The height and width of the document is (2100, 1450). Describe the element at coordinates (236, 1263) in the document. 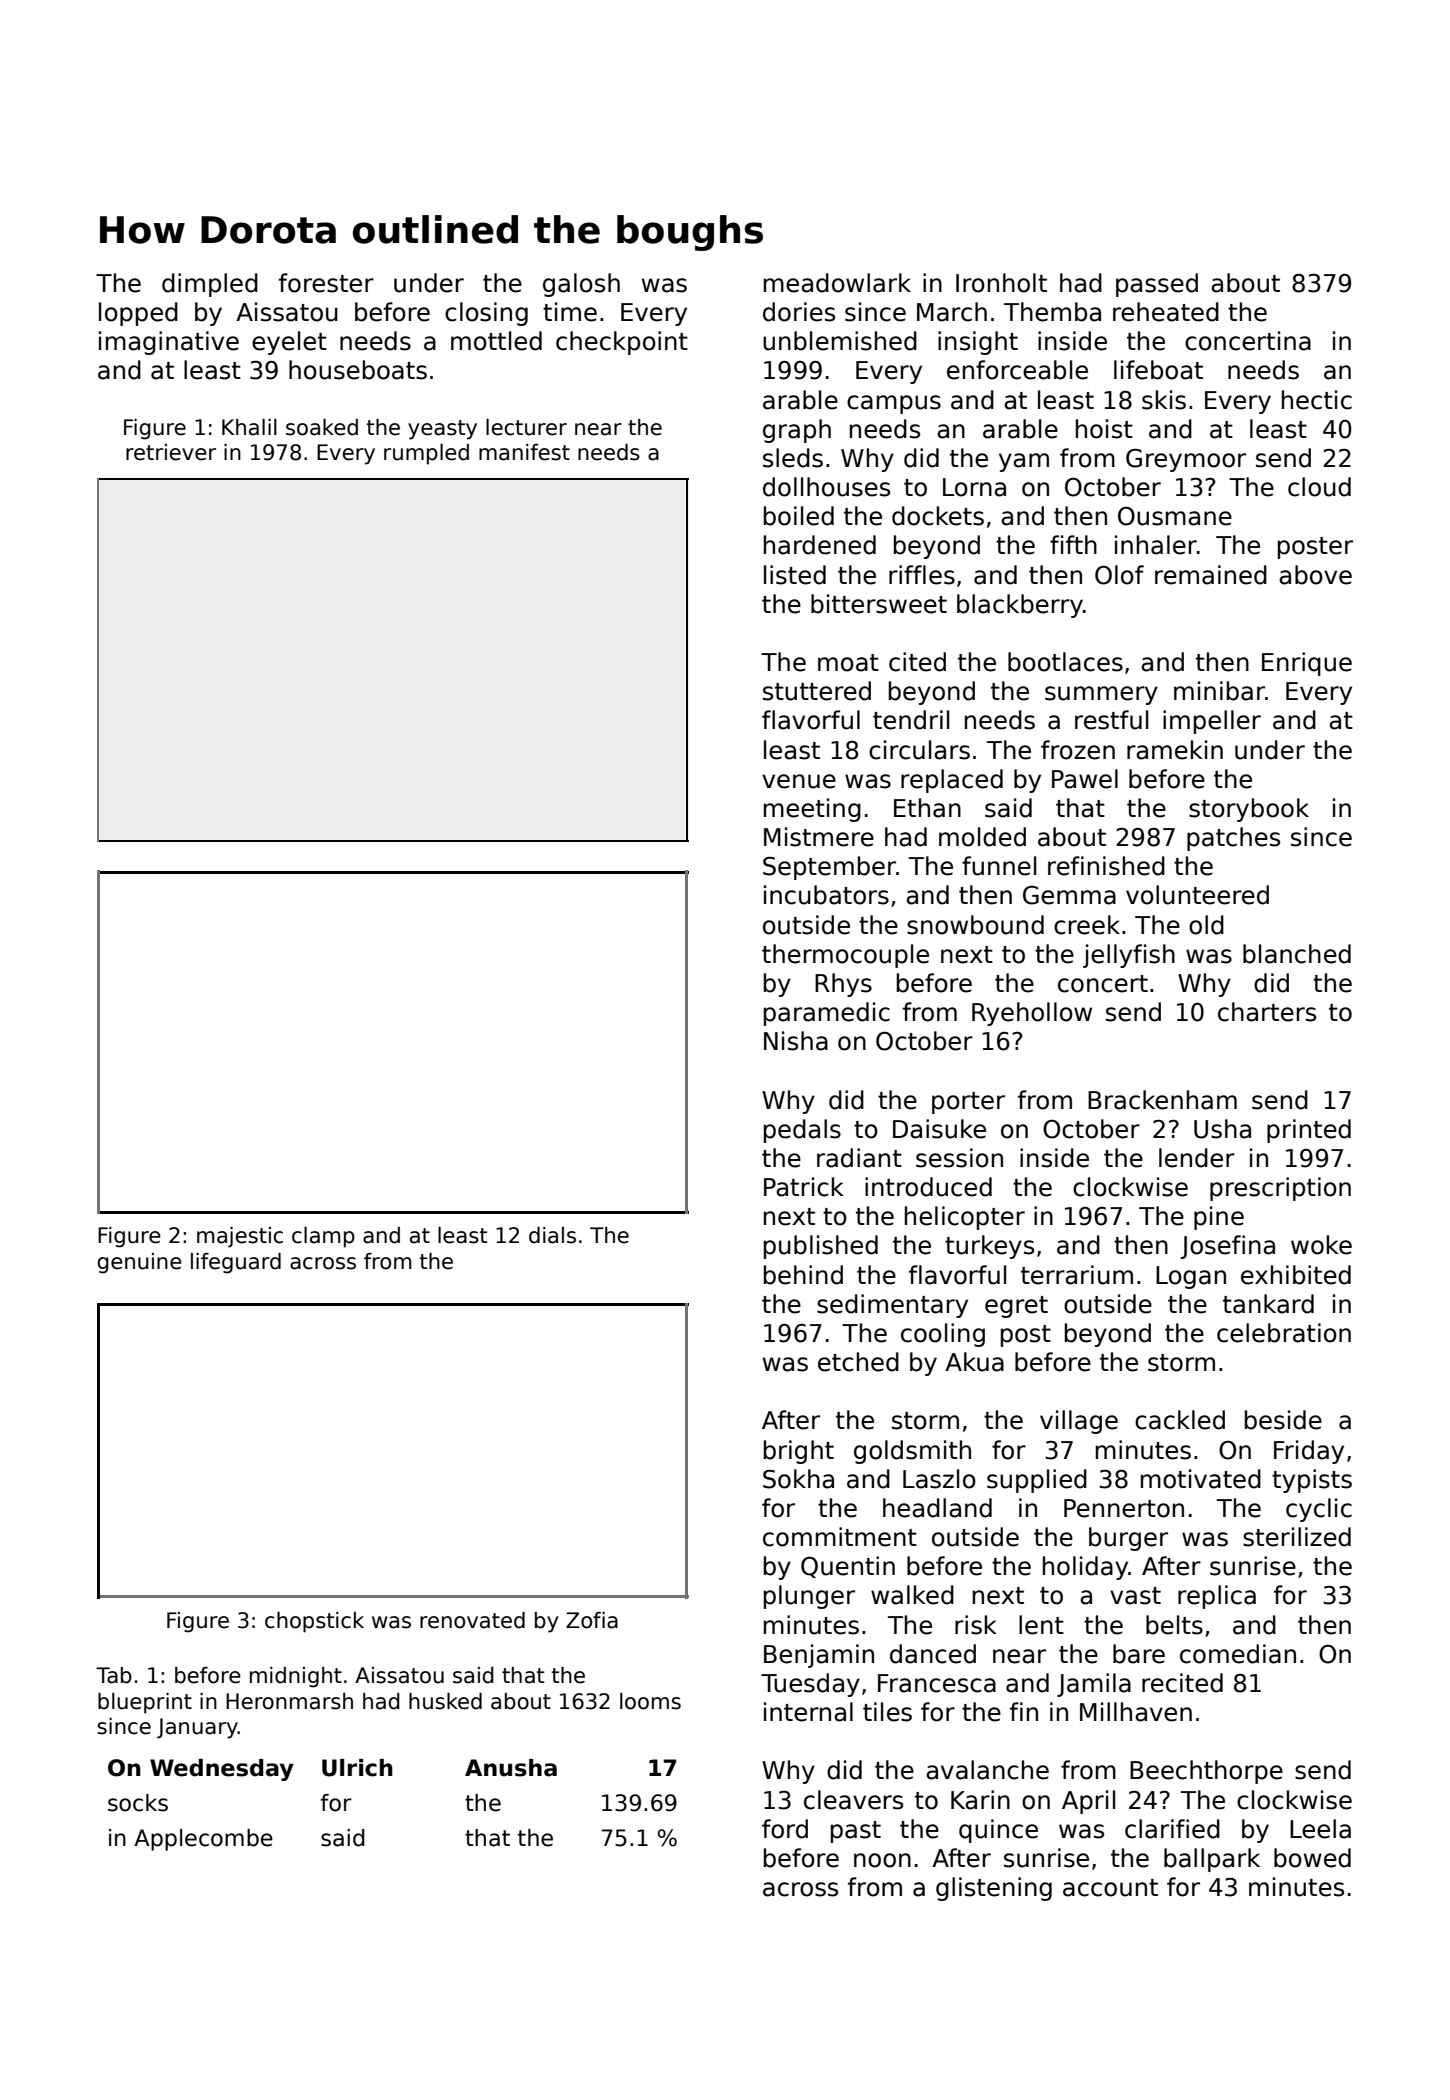

I see `lifeguard` at that location.
